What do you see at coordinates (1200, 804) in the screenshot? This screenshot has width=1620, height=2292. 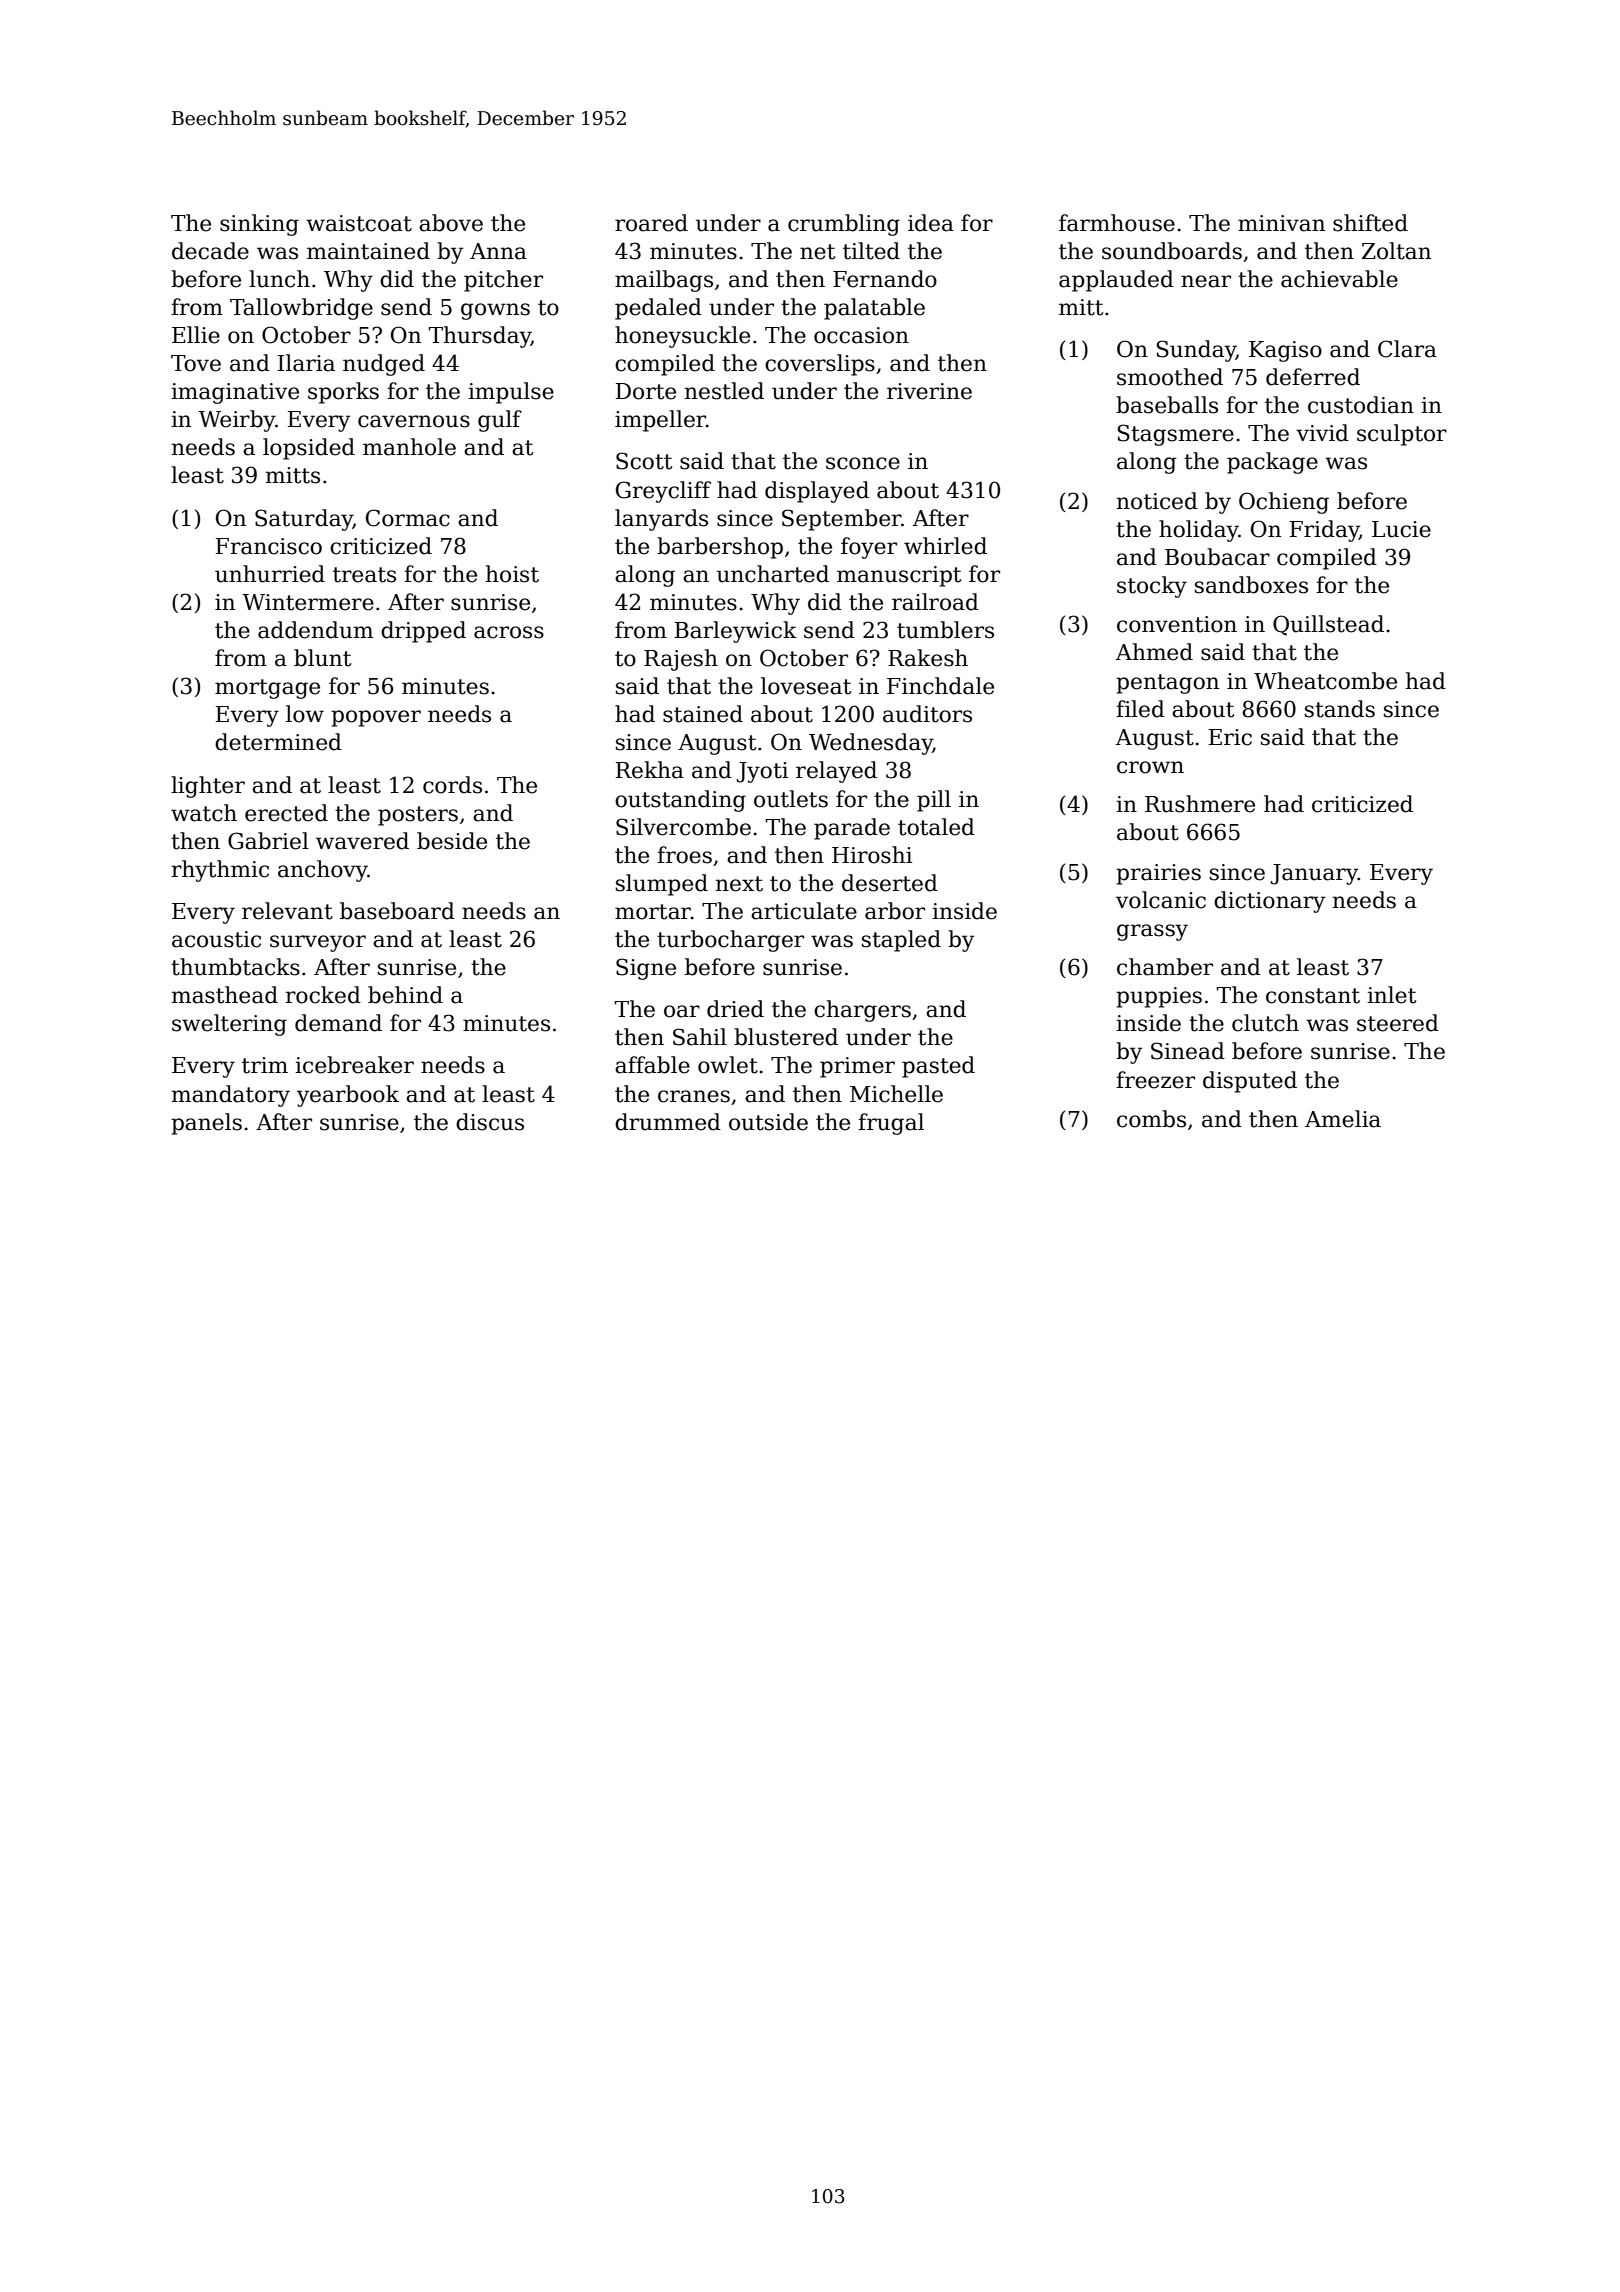 I see `Rushmere` at bounding box center [1200, 804].
